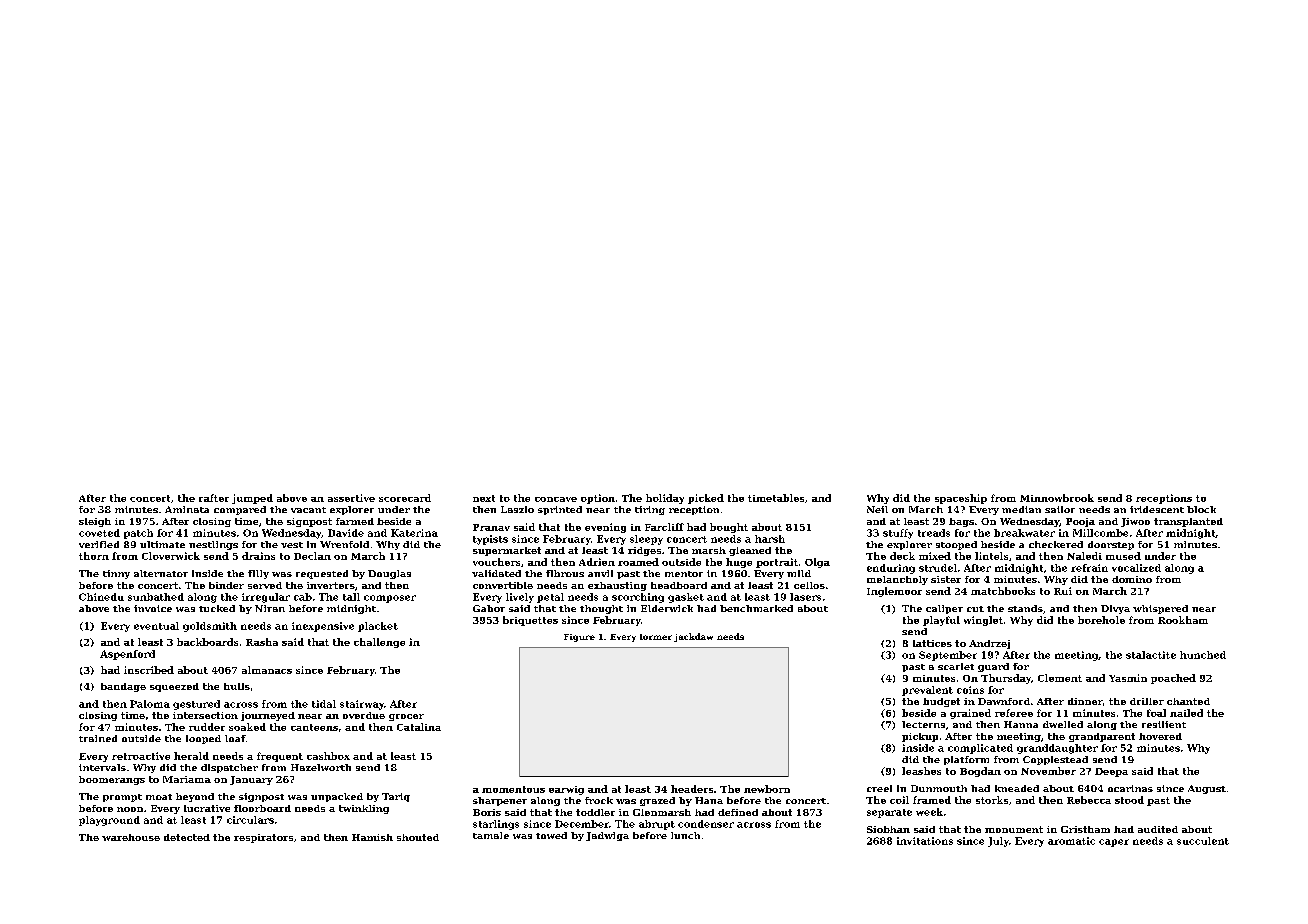 The image size is (1308, 924). What do you see at coordinates (150, 704) in the document?
I see `Paloma` at bounding box center [150, 704].
